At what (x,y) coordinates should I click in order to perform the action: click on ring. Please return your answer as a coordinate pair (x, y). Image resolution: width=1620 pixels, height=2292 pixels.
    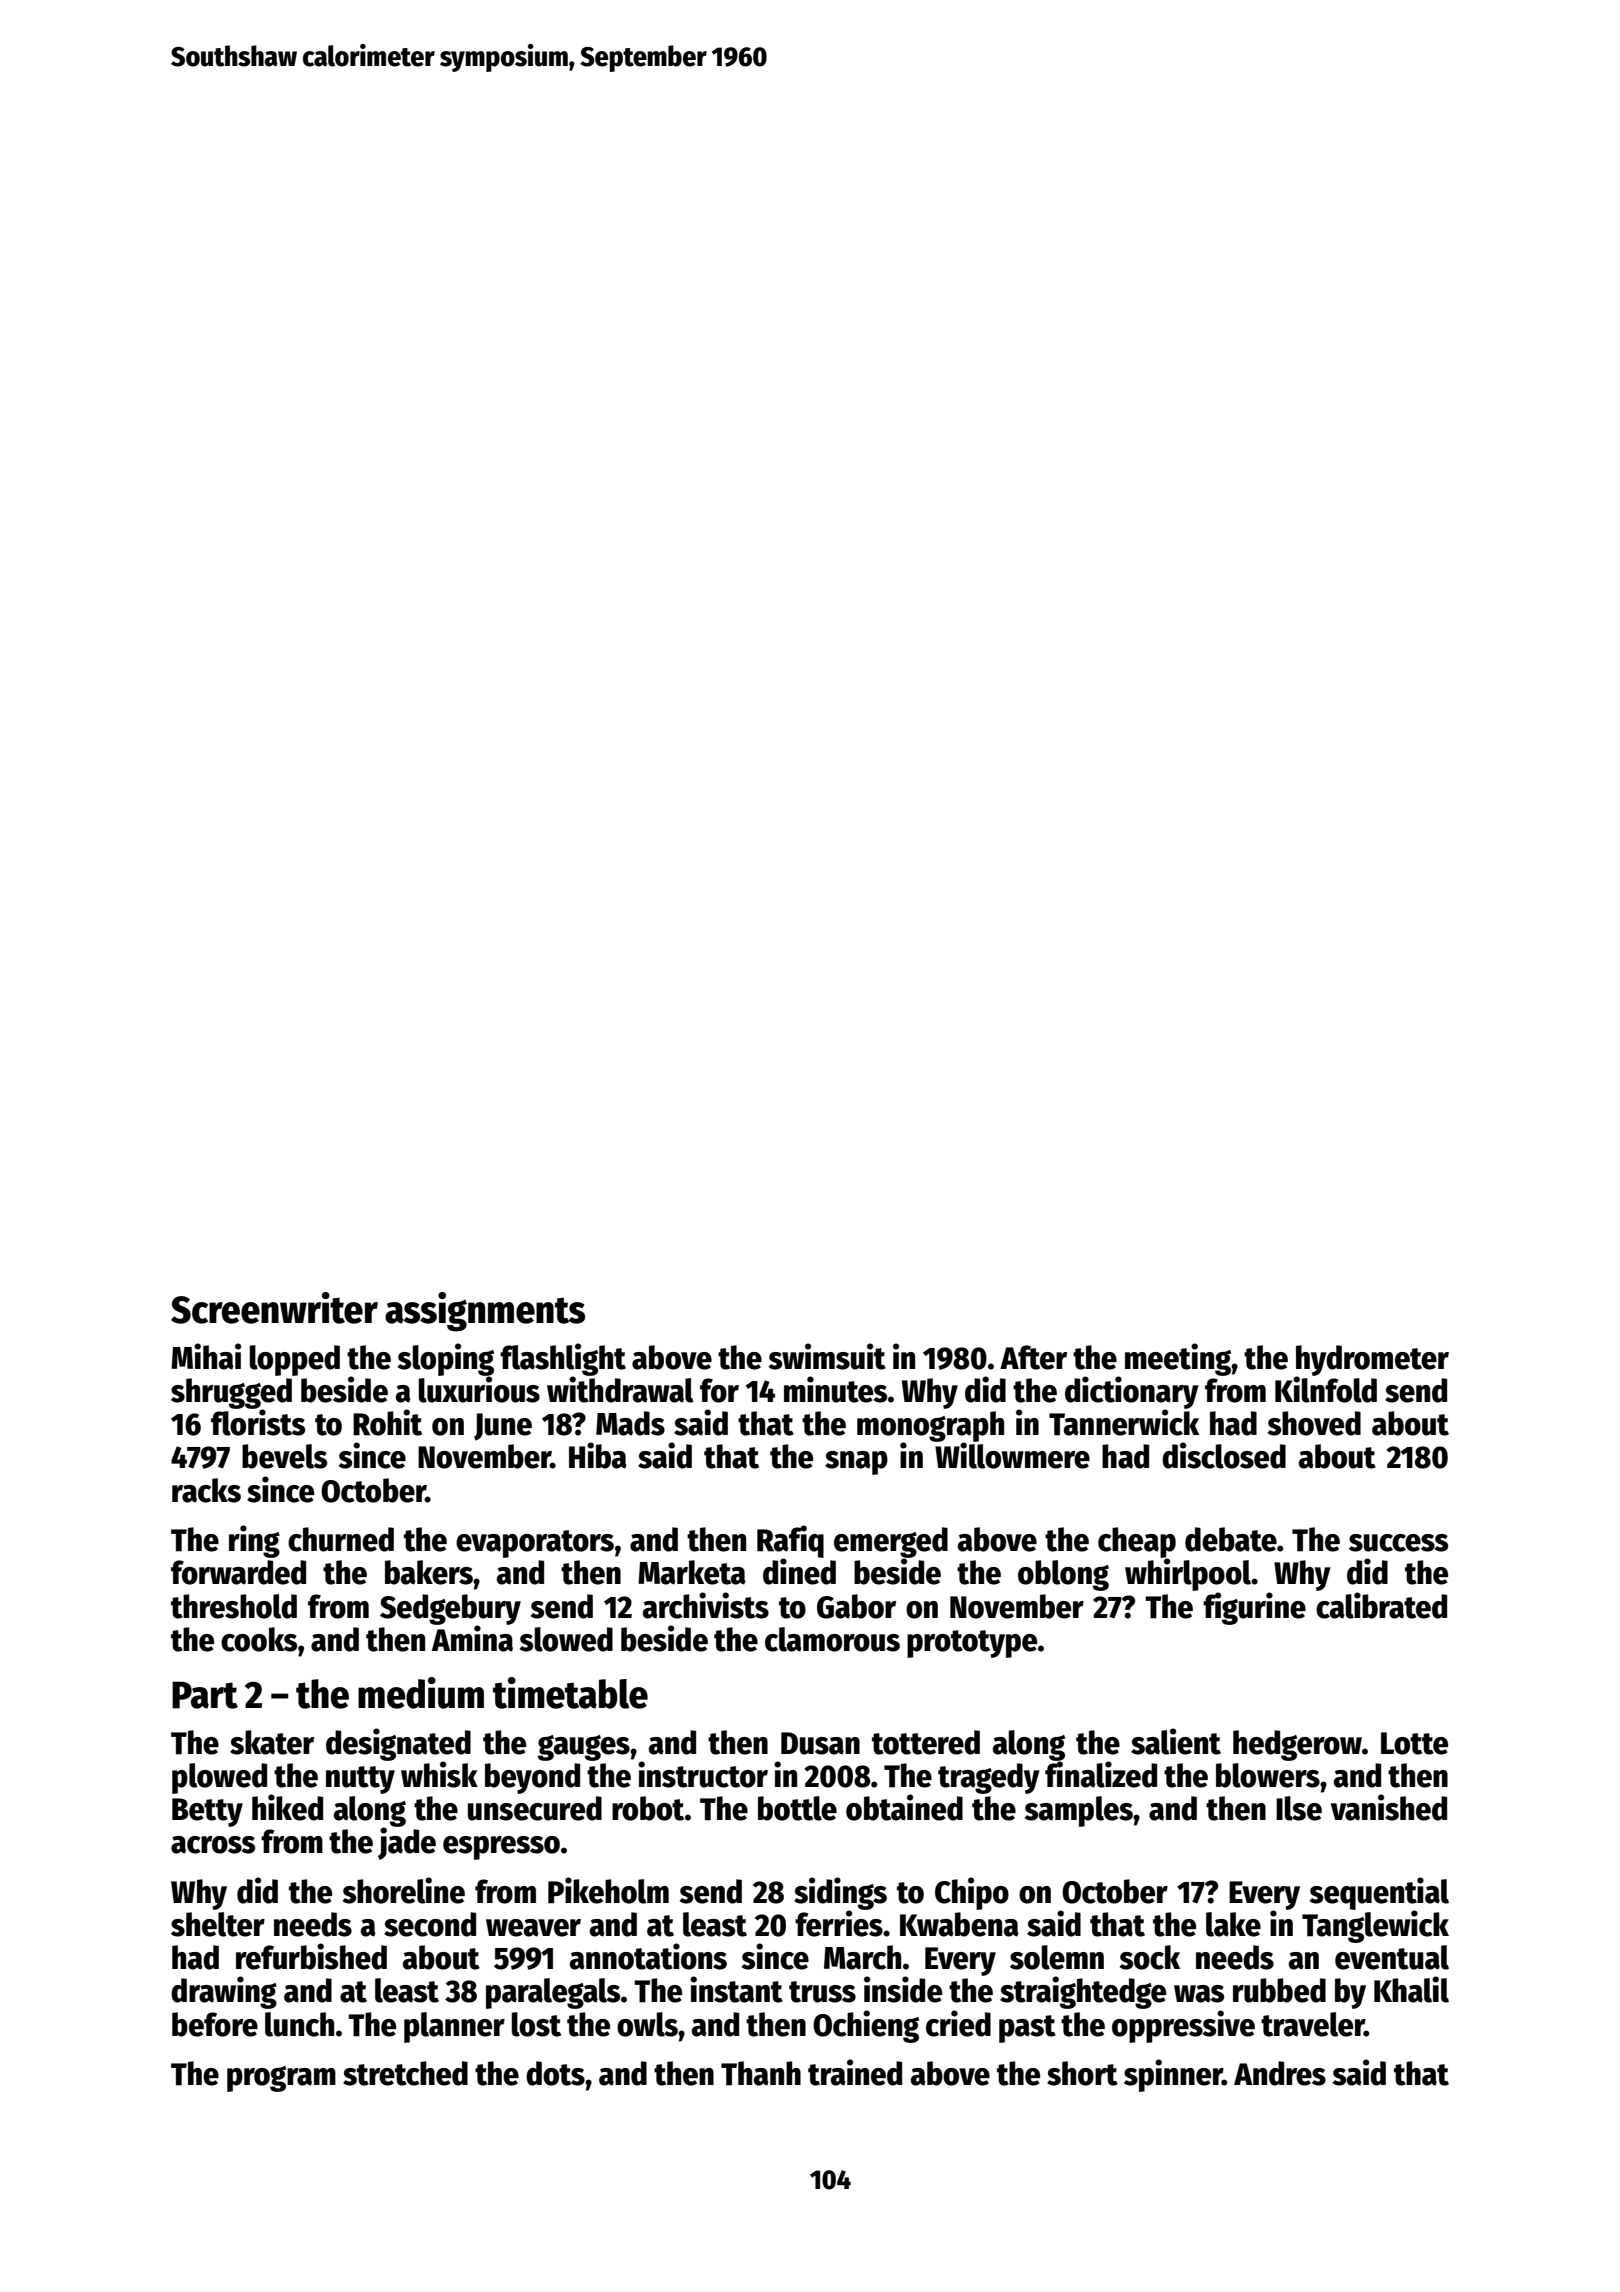
    Looking at the image, I should click on (254, 1541).
